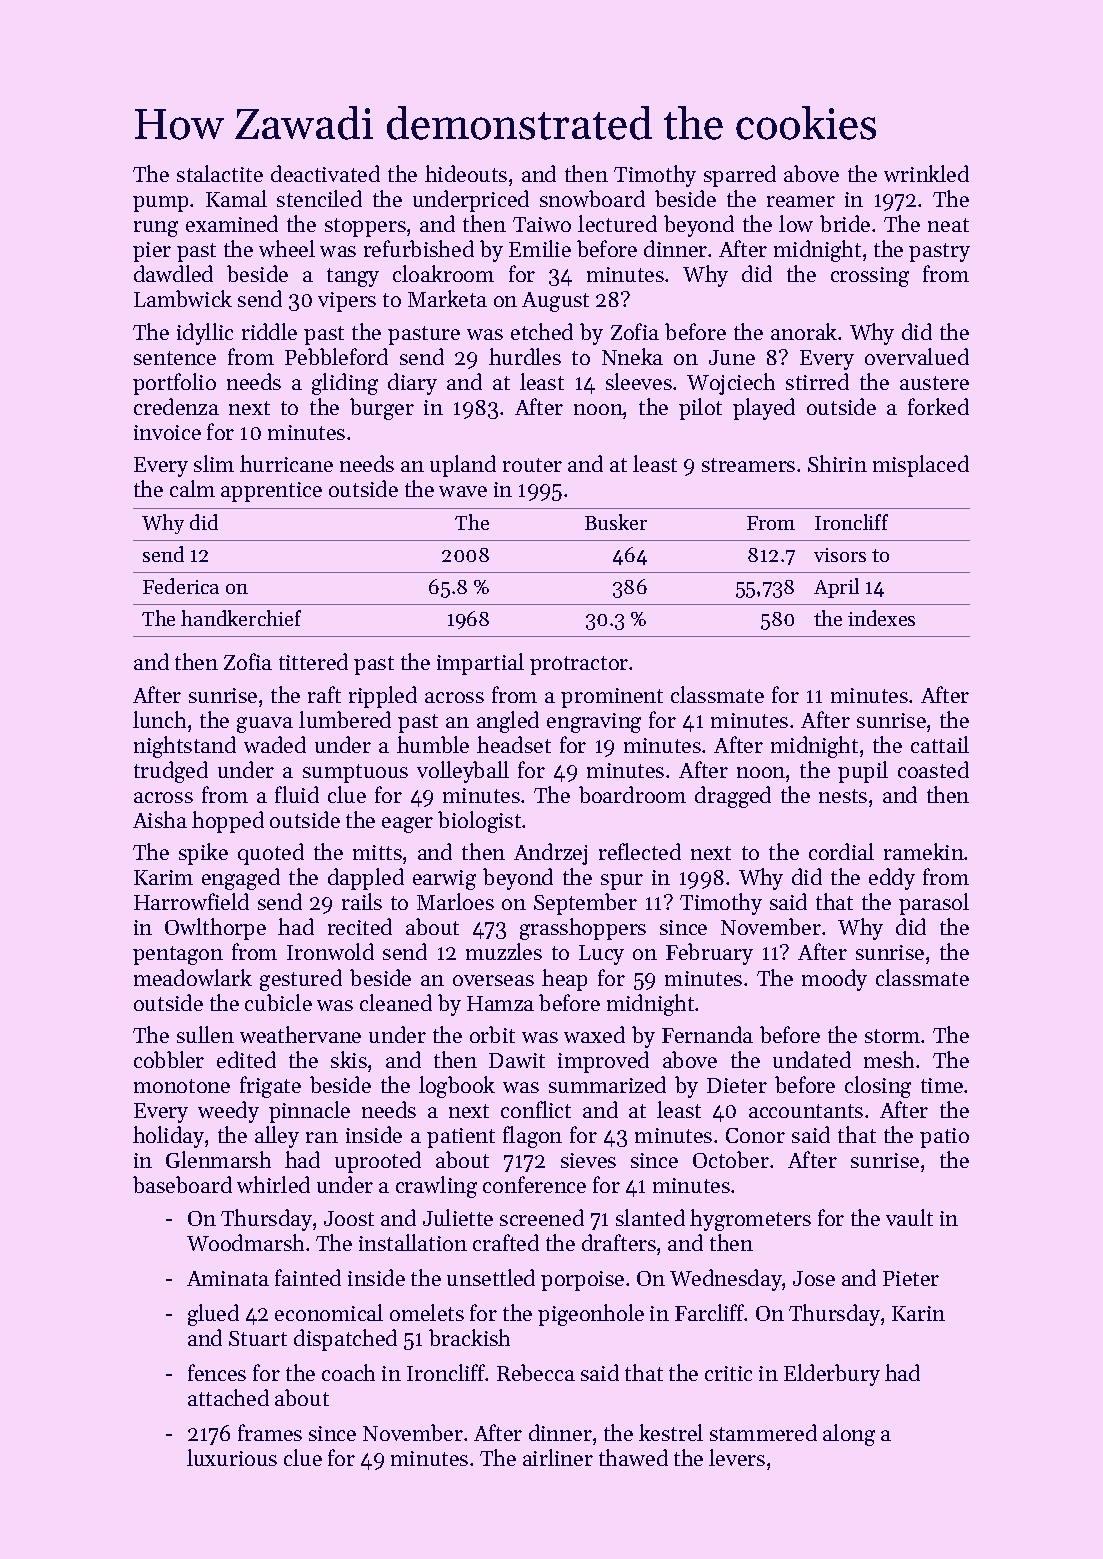 The image size is (1103, 1559). Describe the element at coordinates (325, 173) in the screenshot. I see `deactivated` at that location.
